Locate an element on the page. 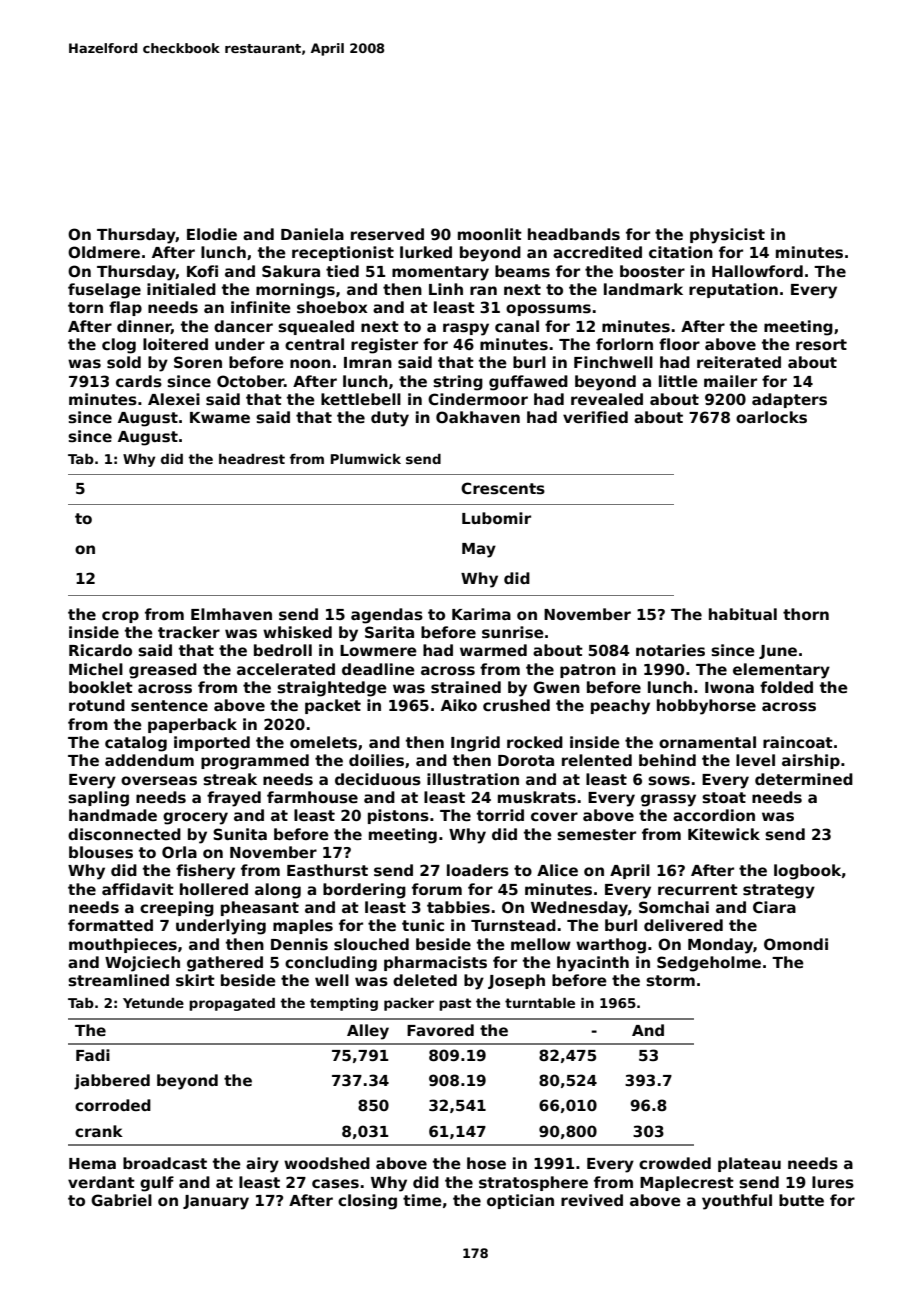 This page has height=1308, width=924. resort is located at coordinates (821, 344).
